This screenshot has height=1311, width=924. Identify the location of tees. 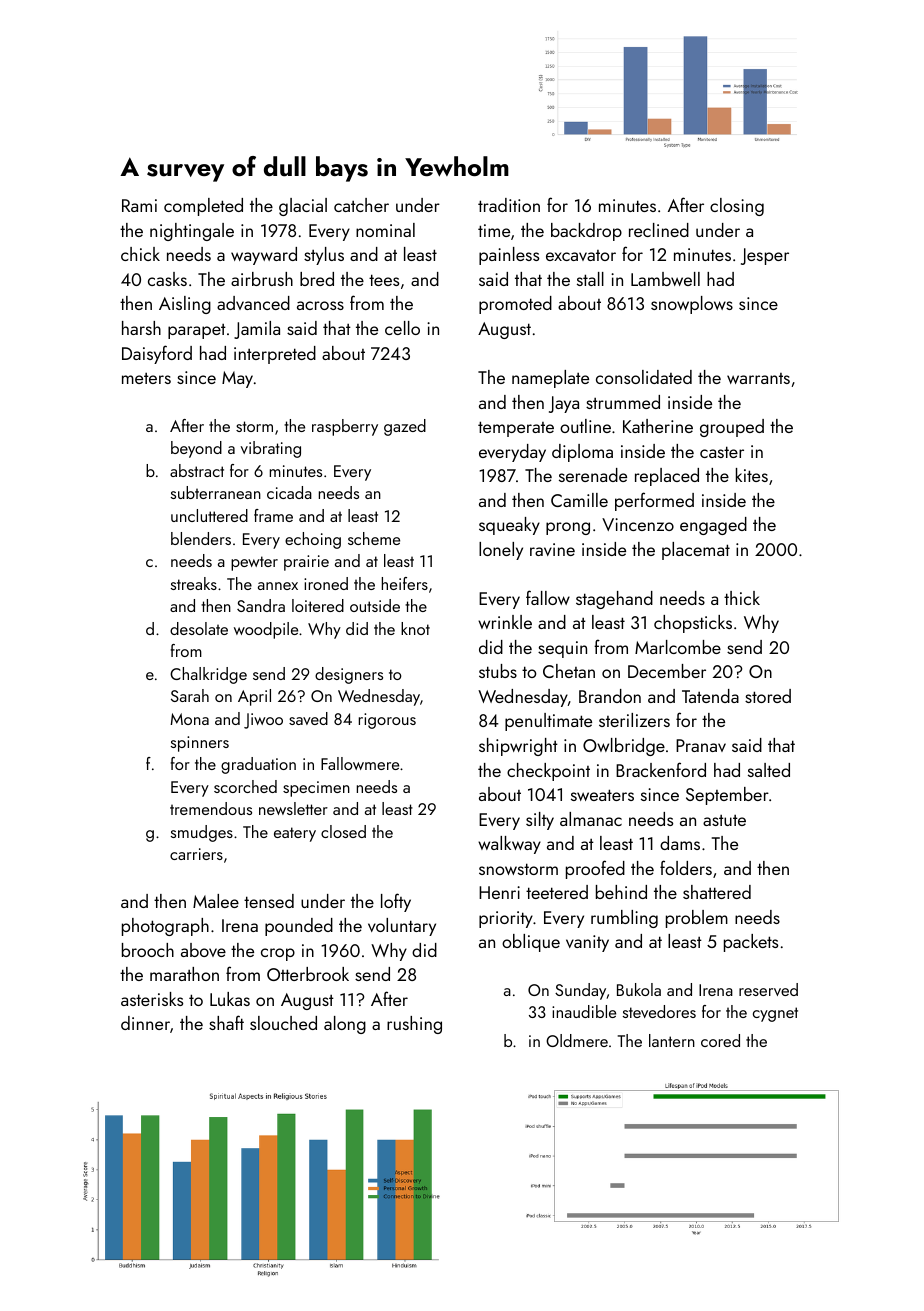
(384, 280).
